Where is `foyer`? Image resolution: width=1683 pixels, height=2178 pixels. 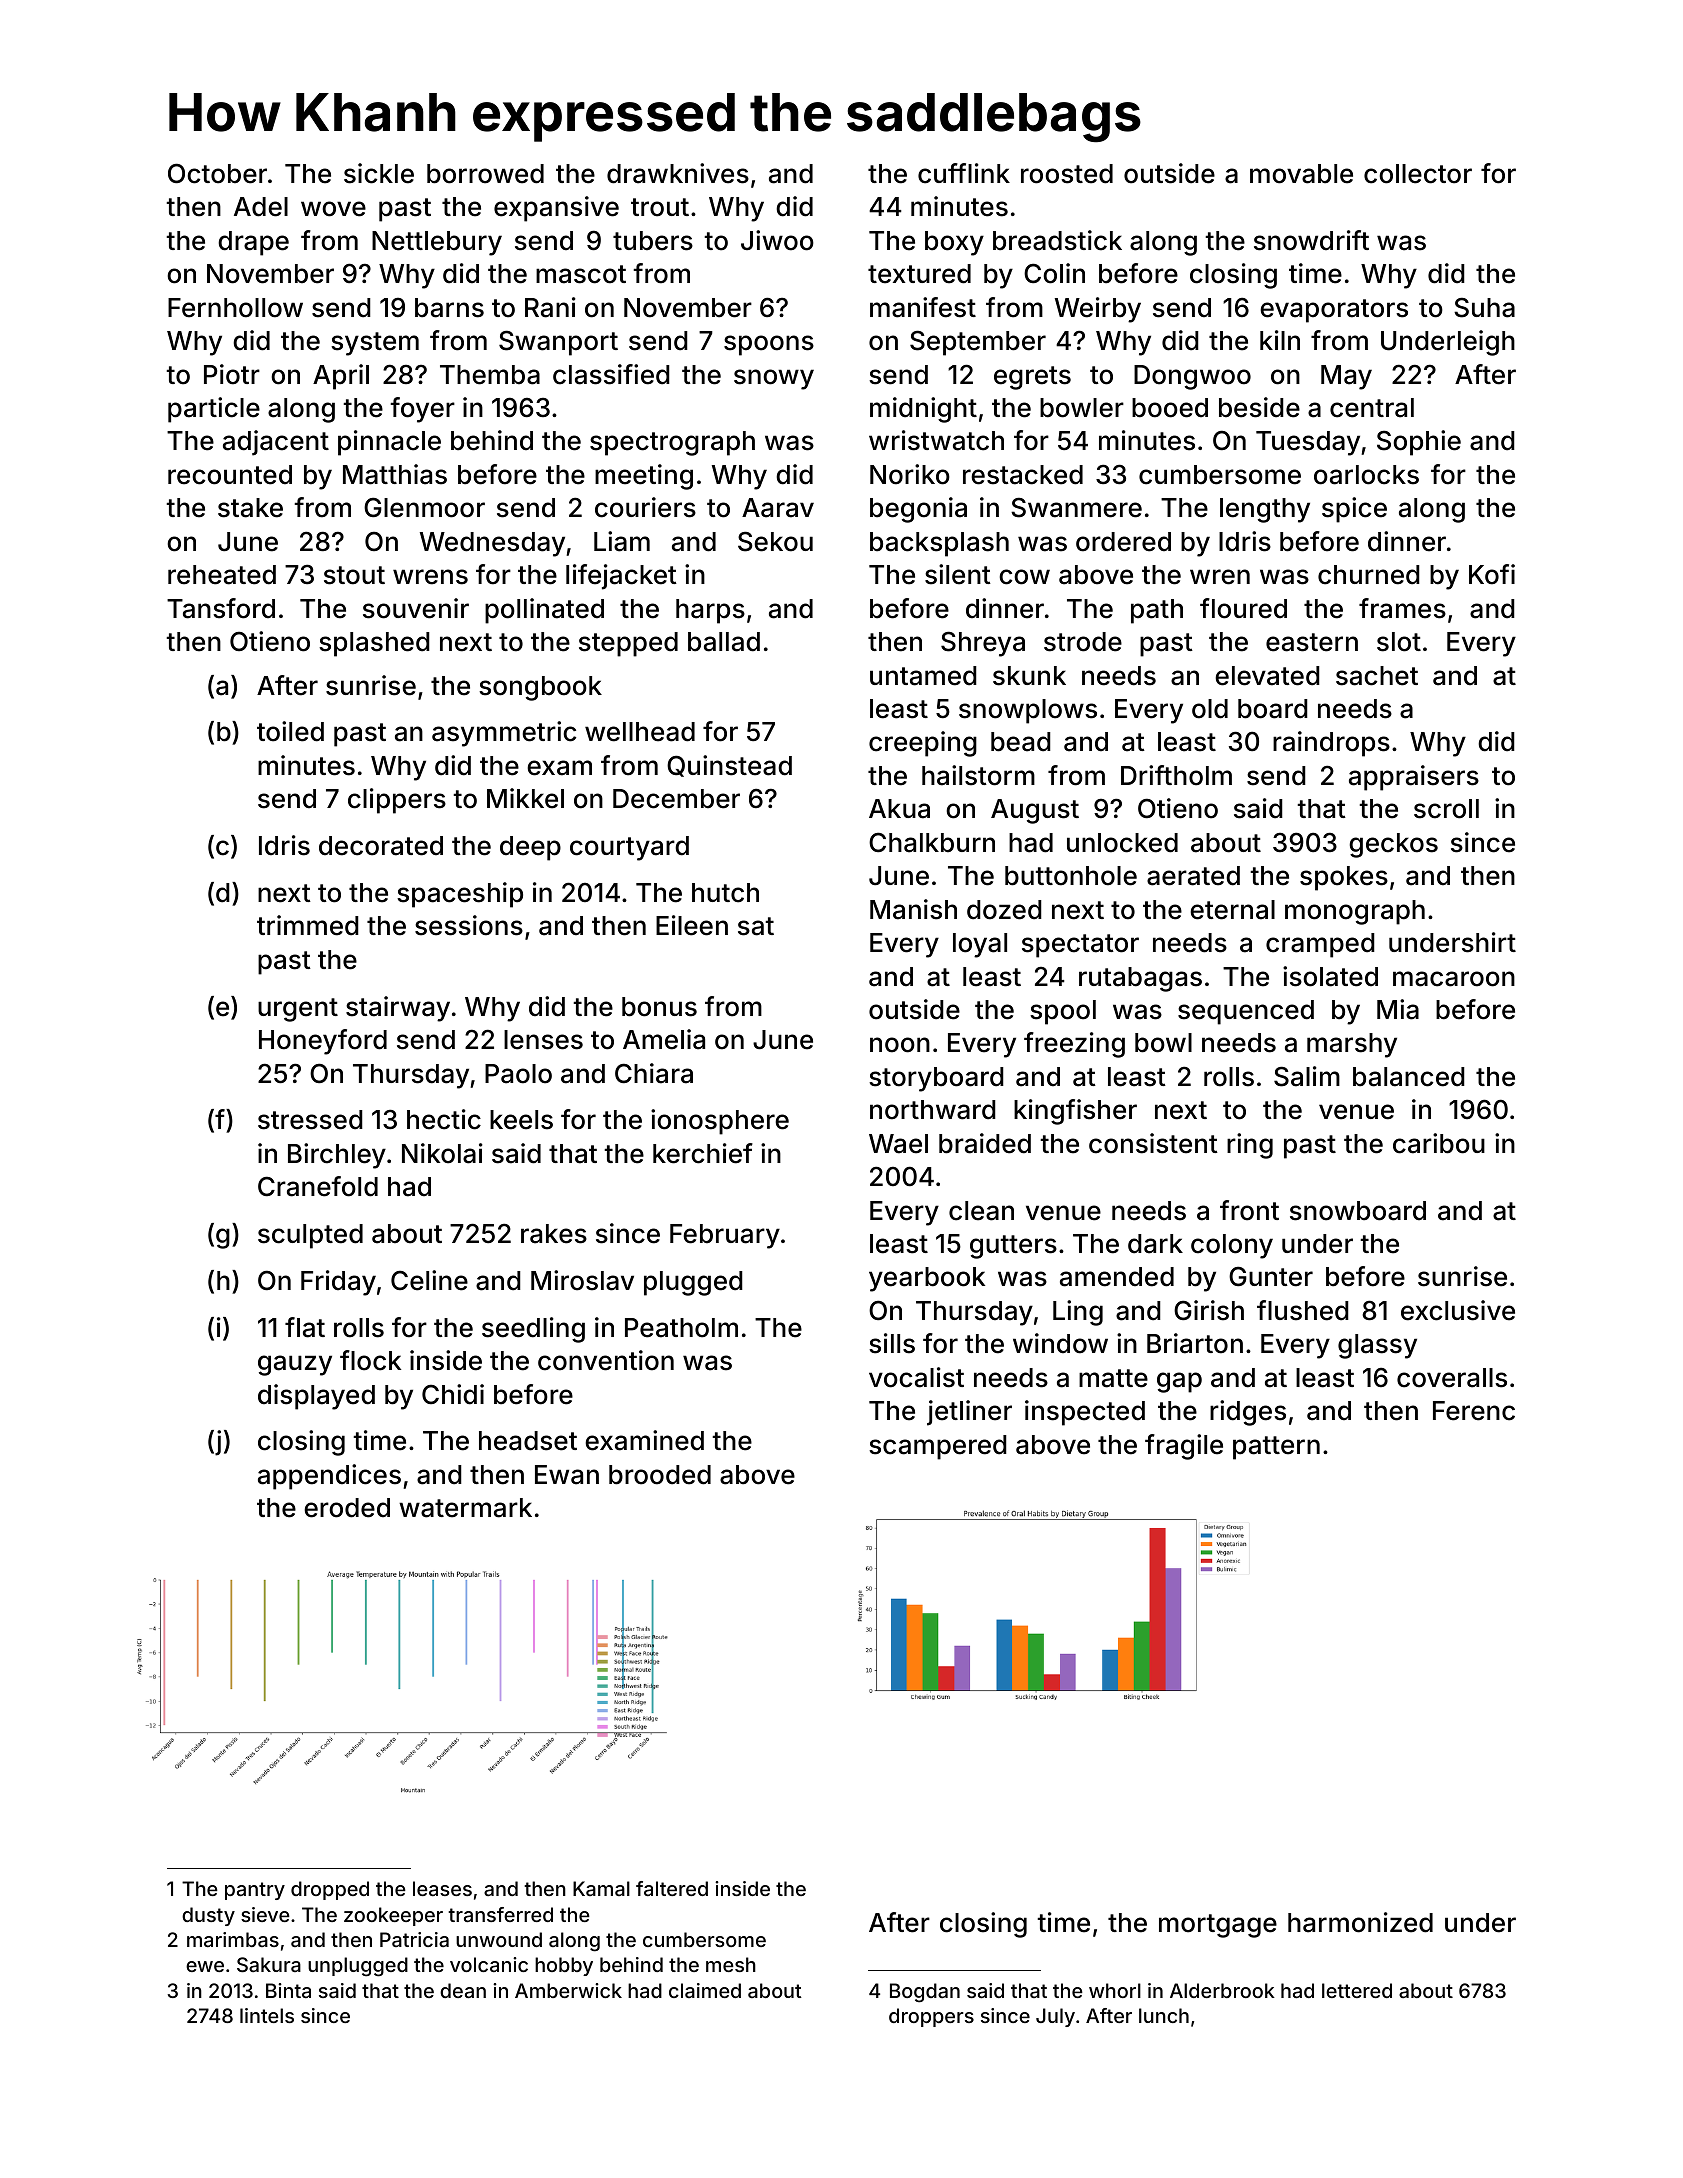
foyer is located at coordinates (422, 410).
